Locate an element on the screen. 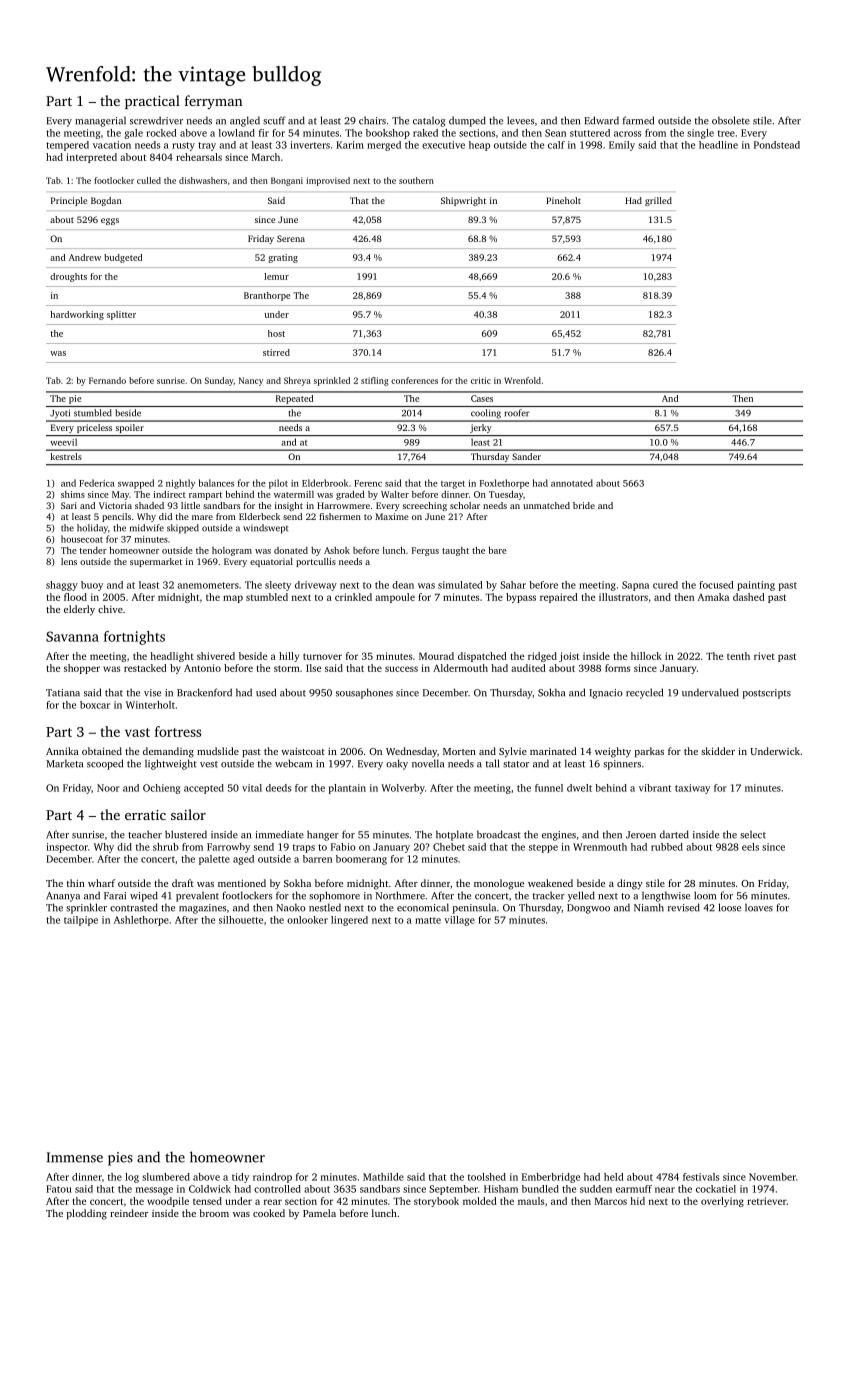  village is located at coordinates (459, 921).
